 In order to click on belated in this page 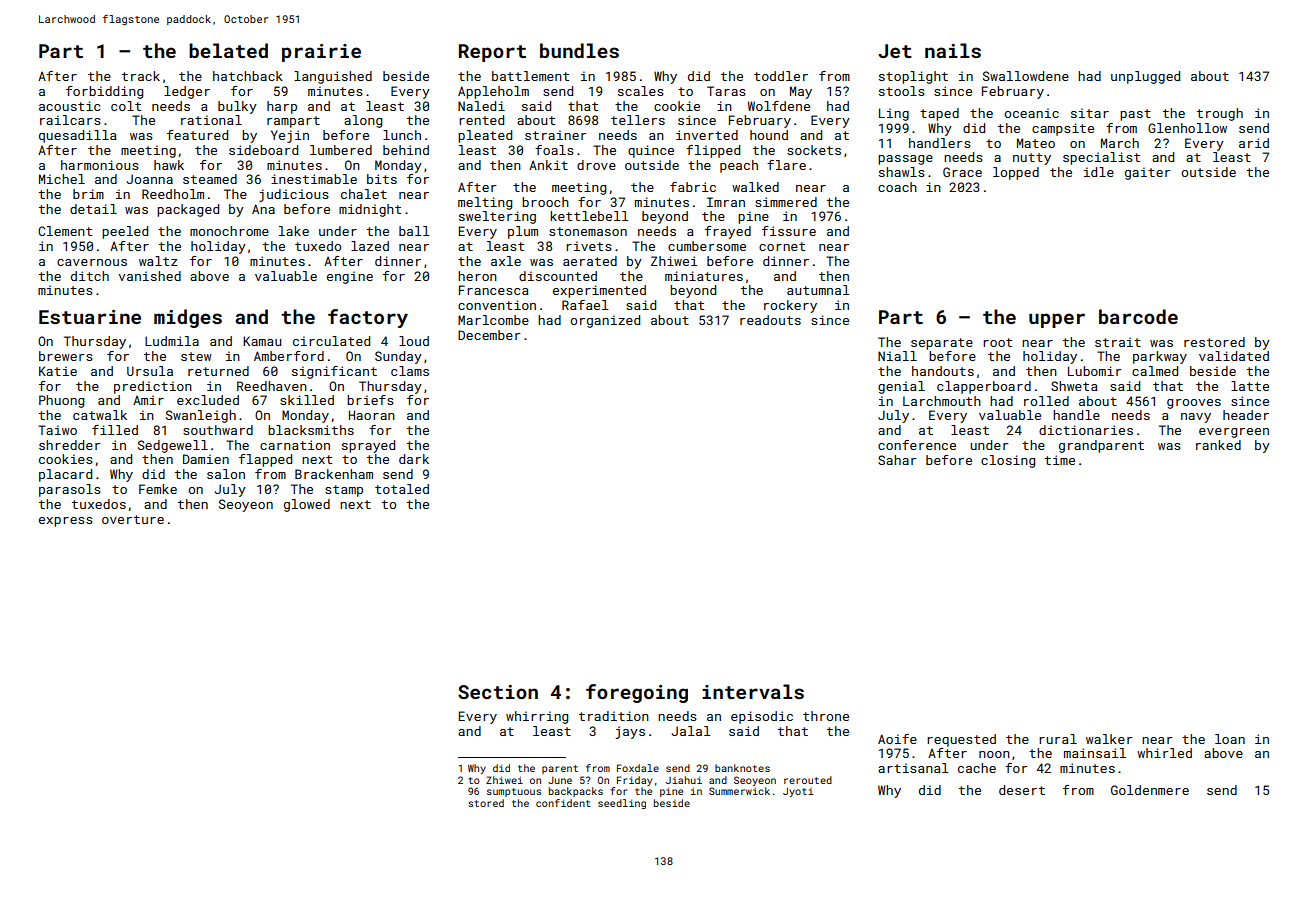, I will do `click(228, 50)`.
